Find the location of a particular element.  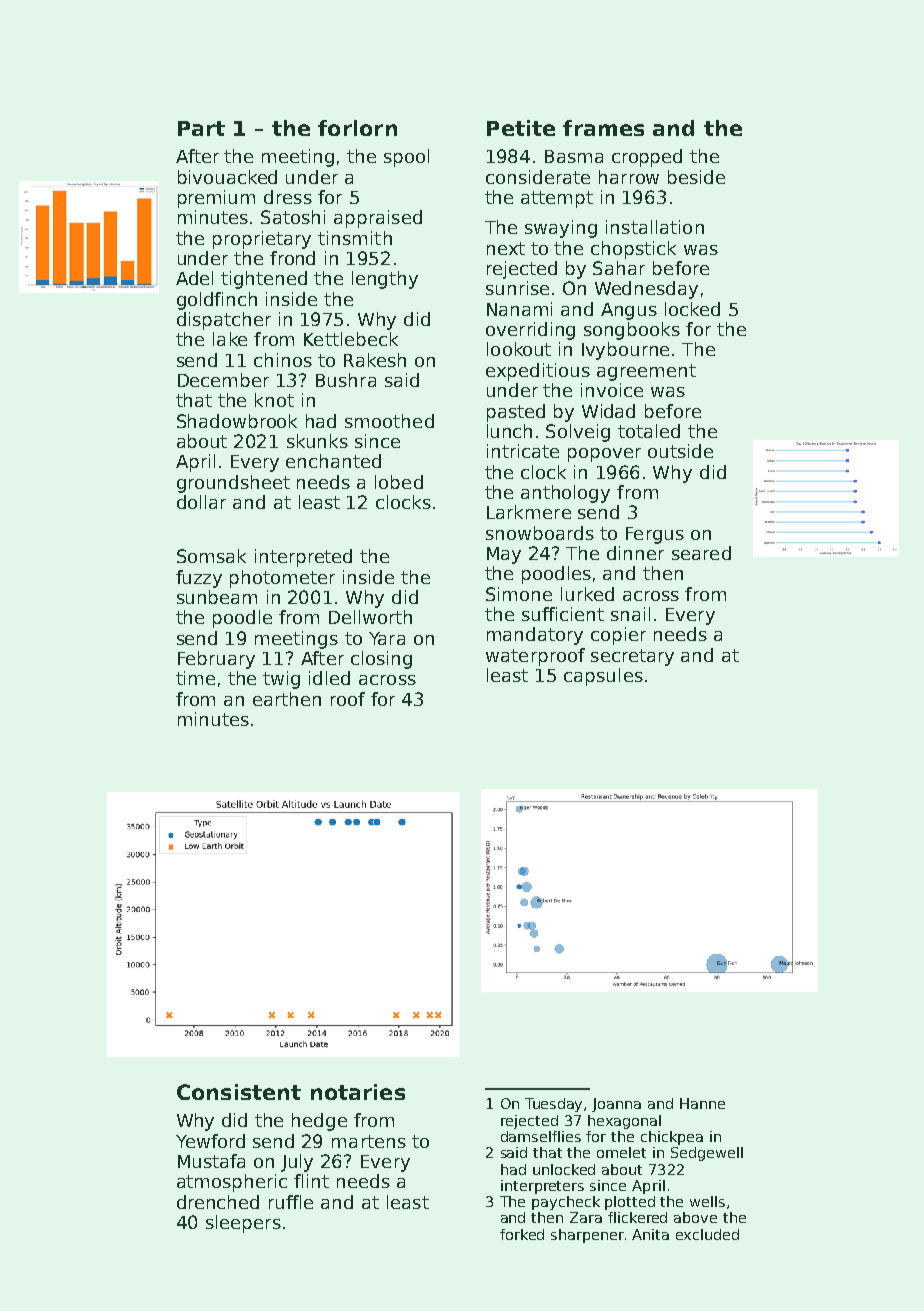

mandatory is located at coordinates (535, 636).
